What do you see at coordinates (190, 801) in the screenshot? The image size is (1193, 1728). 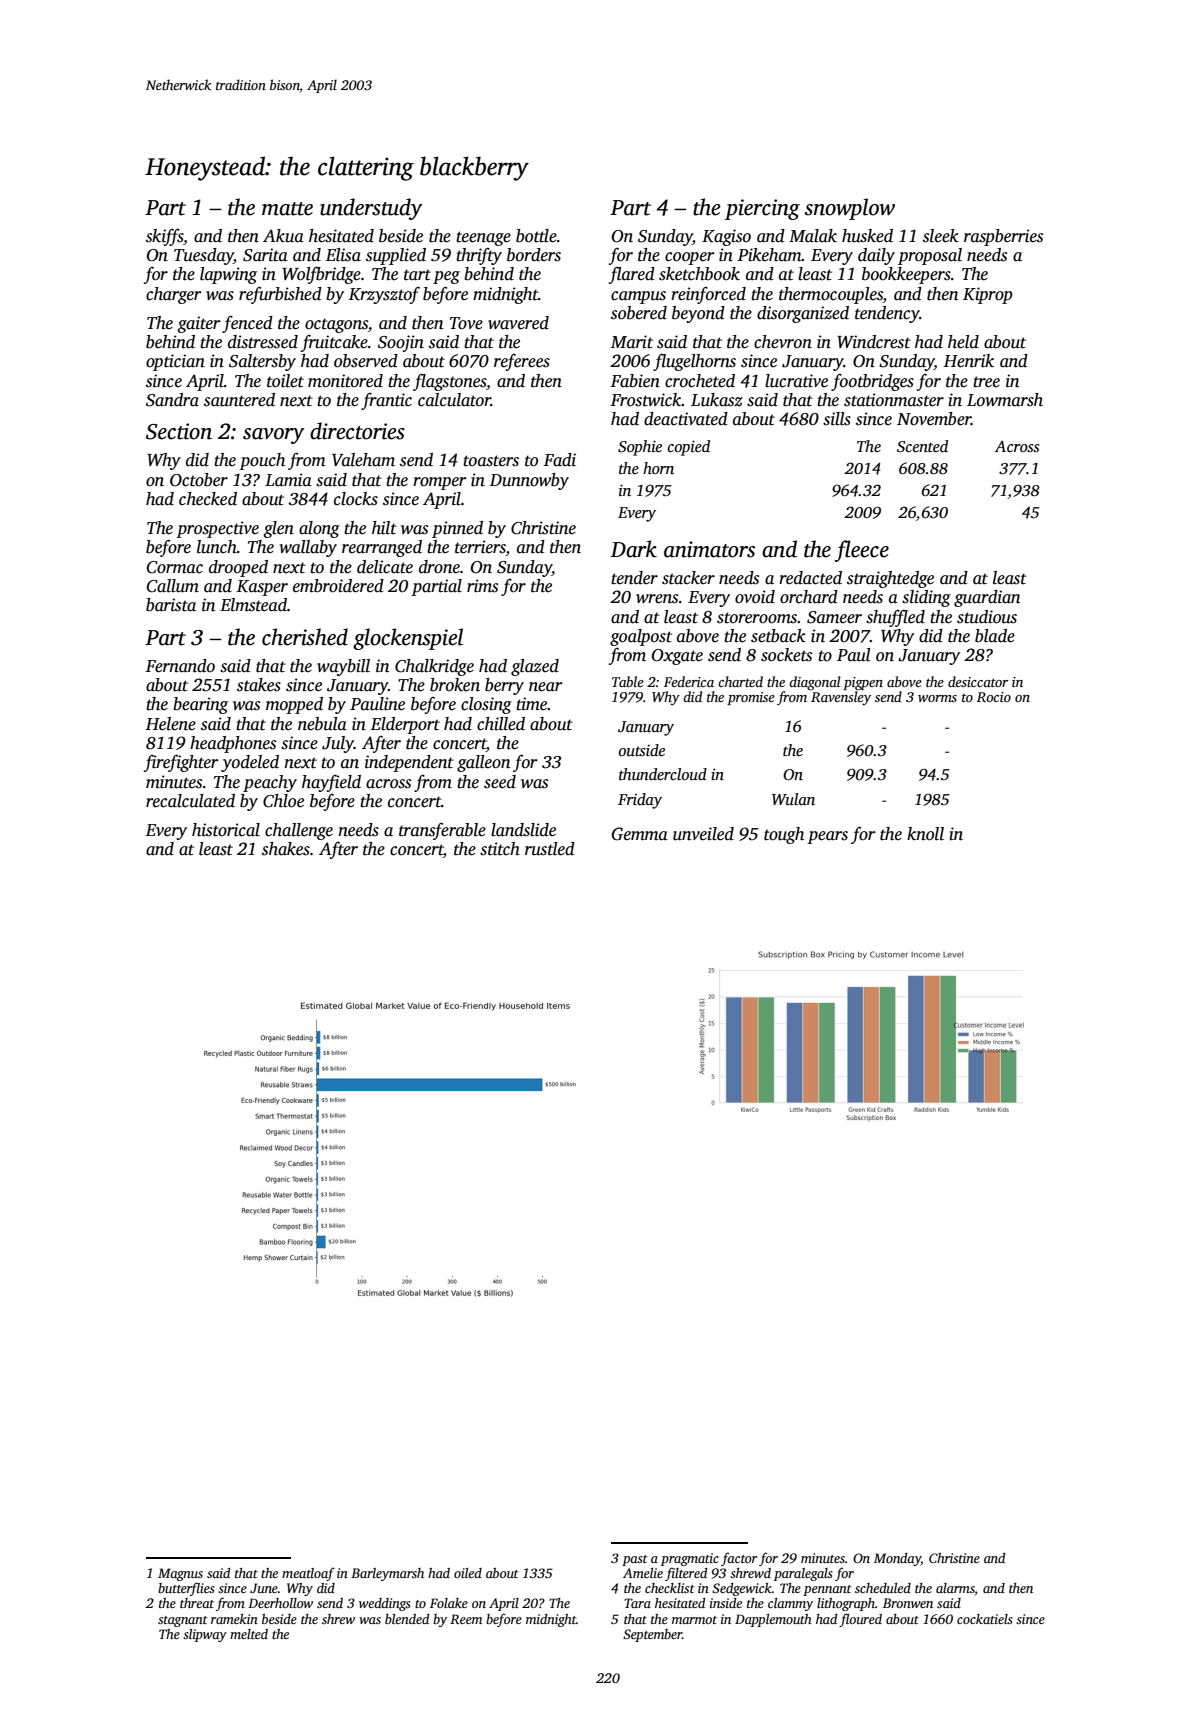 I see `recalculated` at bounding box center [190, 801].
